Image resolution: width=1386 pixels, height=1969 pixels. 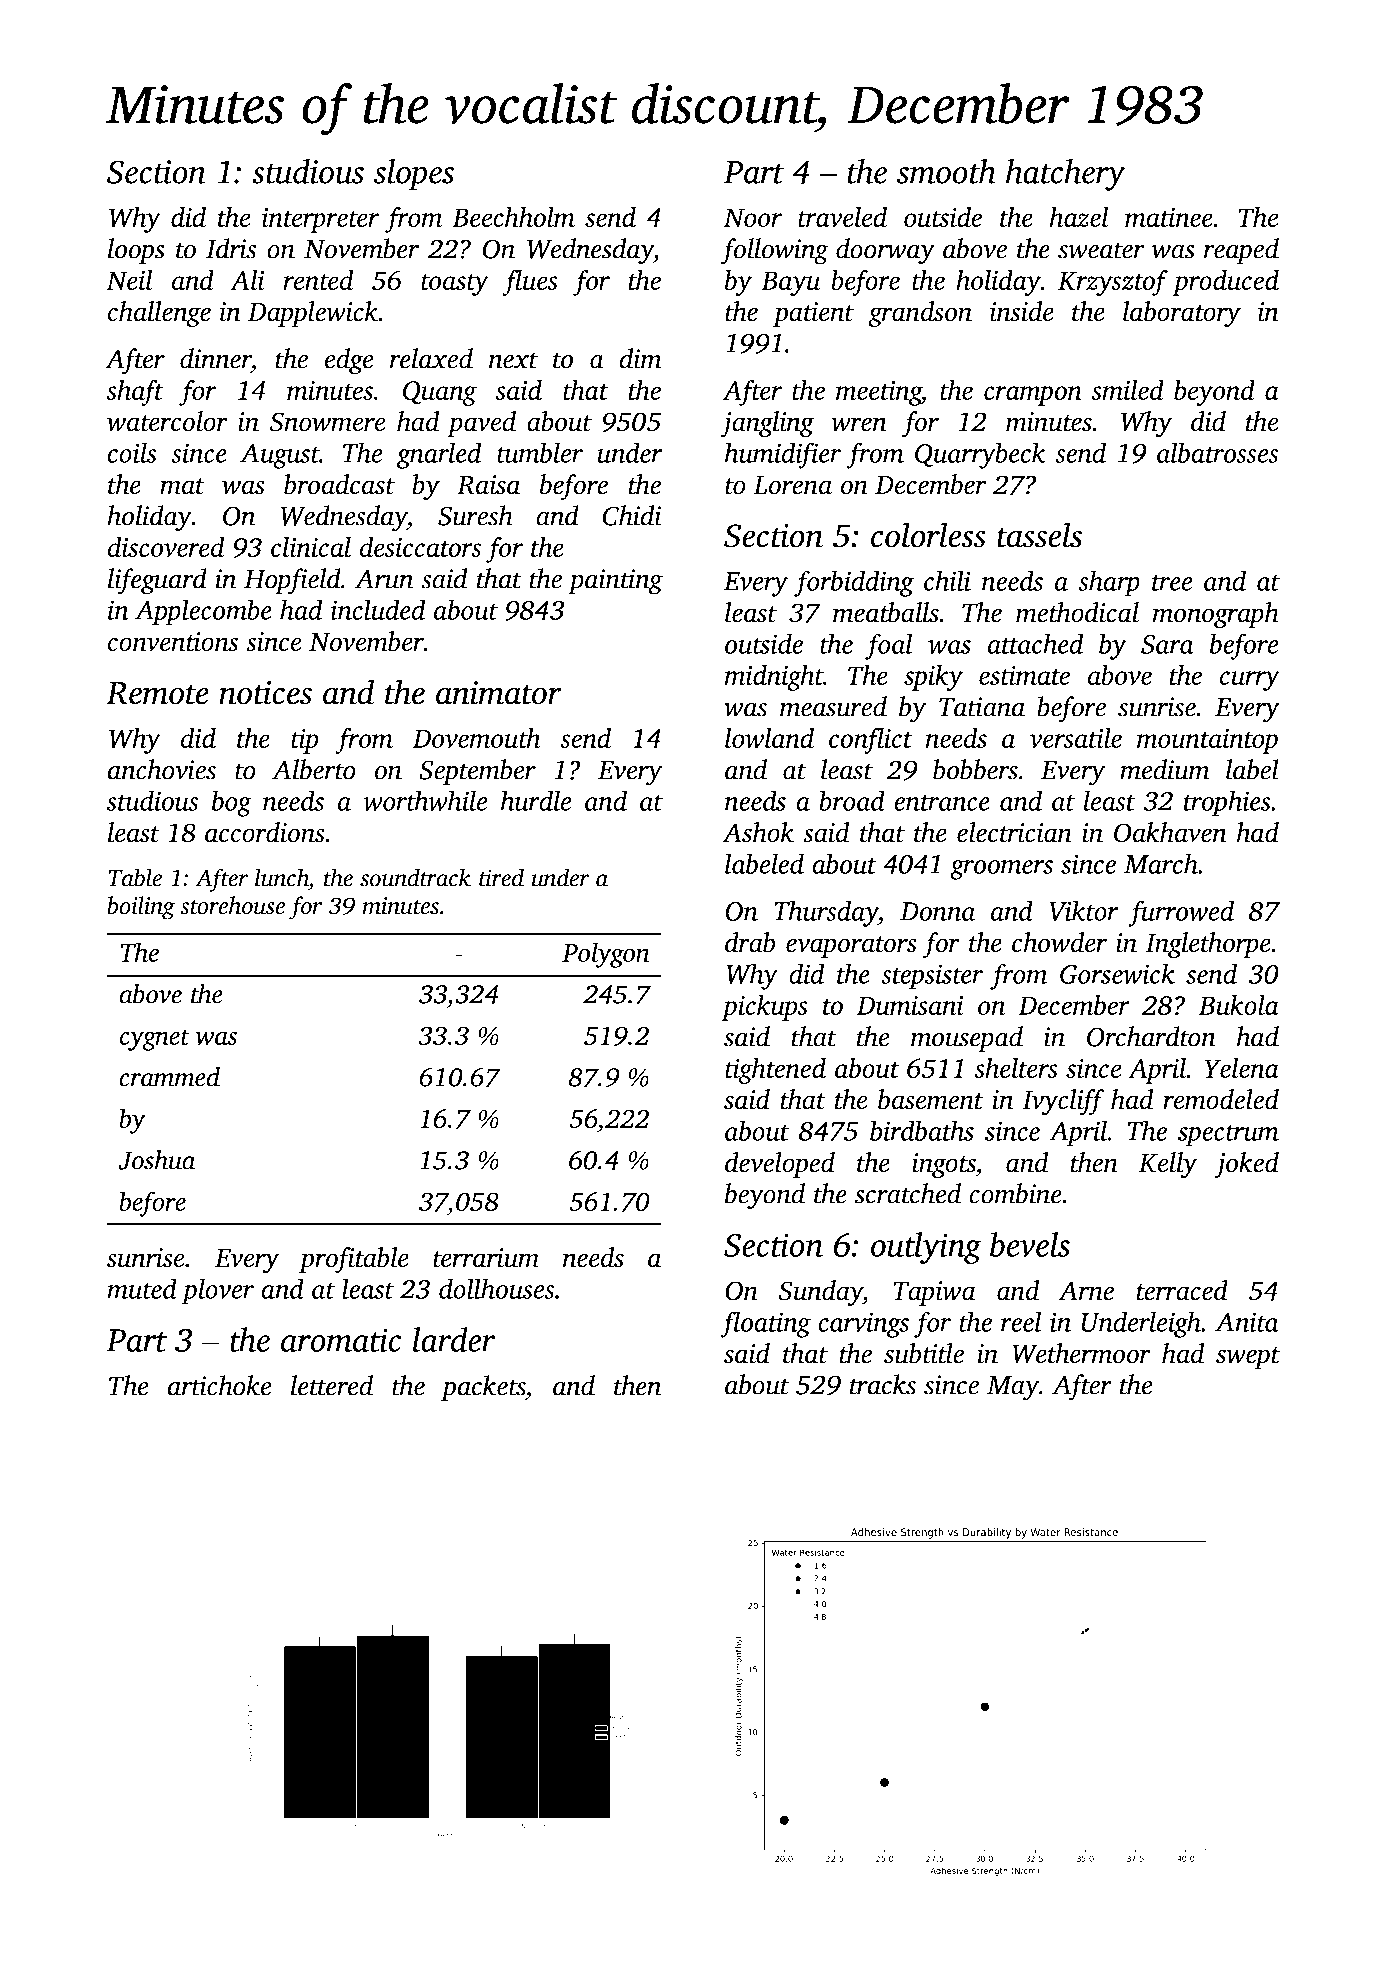 I want to click on trophies, so click(x=1227, y=803).
